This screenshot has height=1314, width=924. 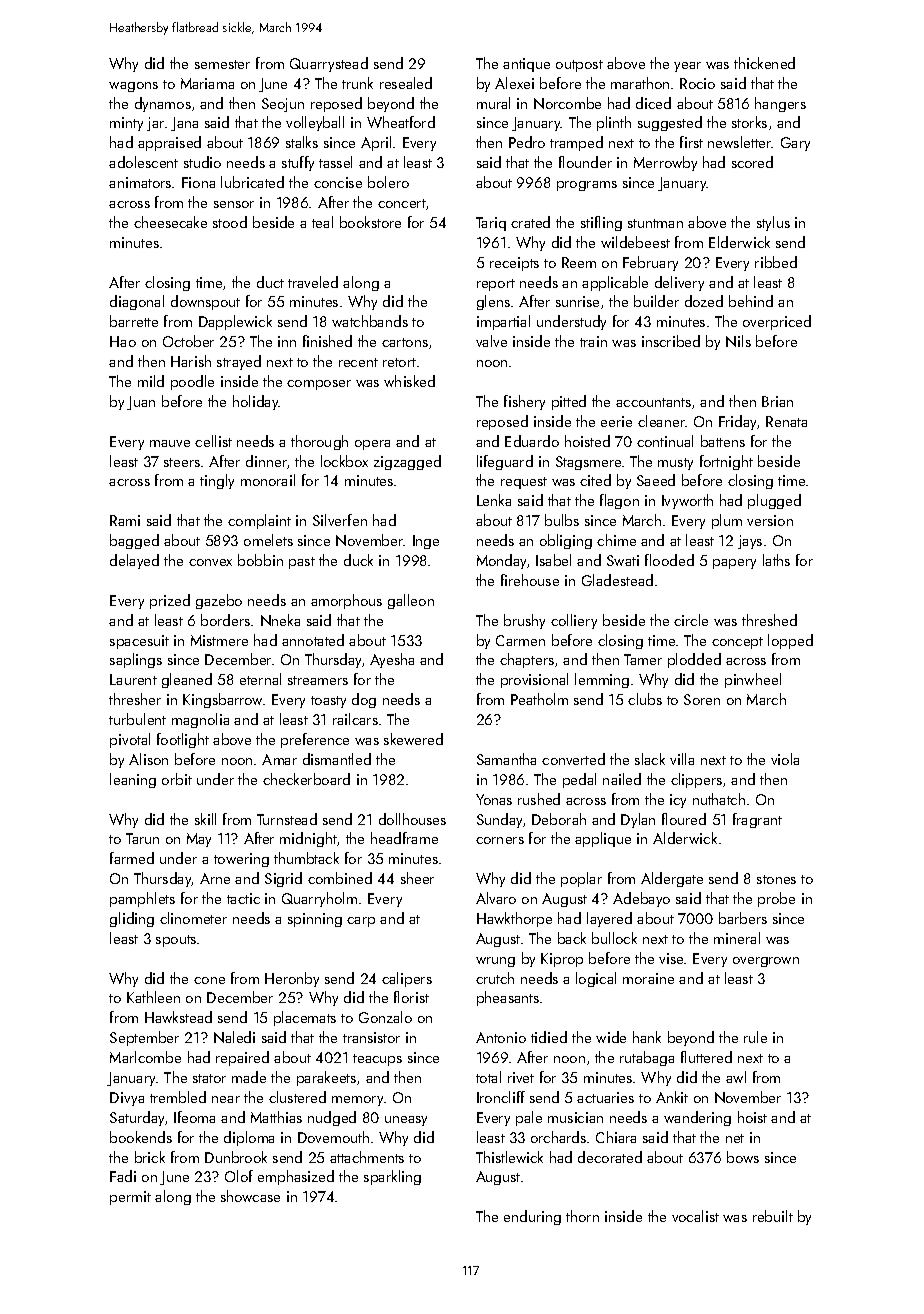 What do you see at coordinates (133, 87) in the screenshot?
I see `wagons` at bounding box center [133, 87].
